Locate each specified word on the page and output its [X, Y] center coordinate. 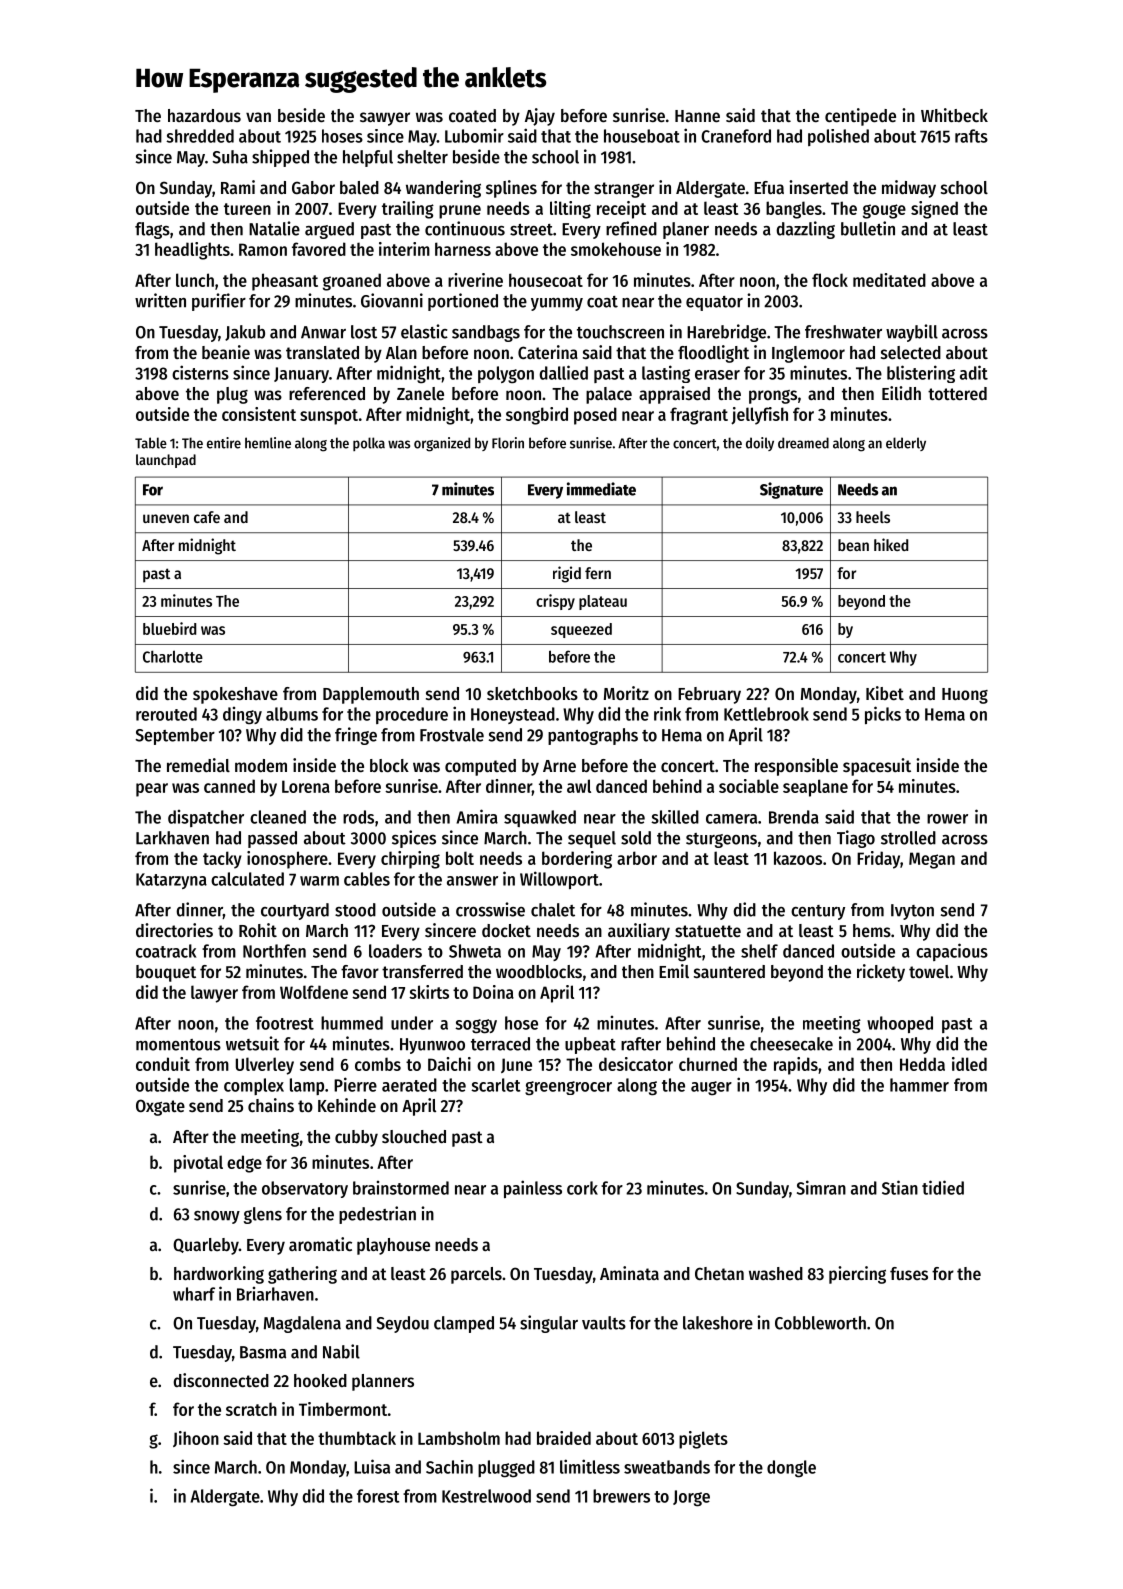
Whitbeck [954, 115]
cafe [207, 517]
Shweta [475, 951]
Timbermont [343, 1409]
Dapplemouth [371, 695]
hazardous [204, 115]
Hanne [697, 116]
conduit [163, 1064]
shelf [759, 951]
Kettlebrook [766, 714]
